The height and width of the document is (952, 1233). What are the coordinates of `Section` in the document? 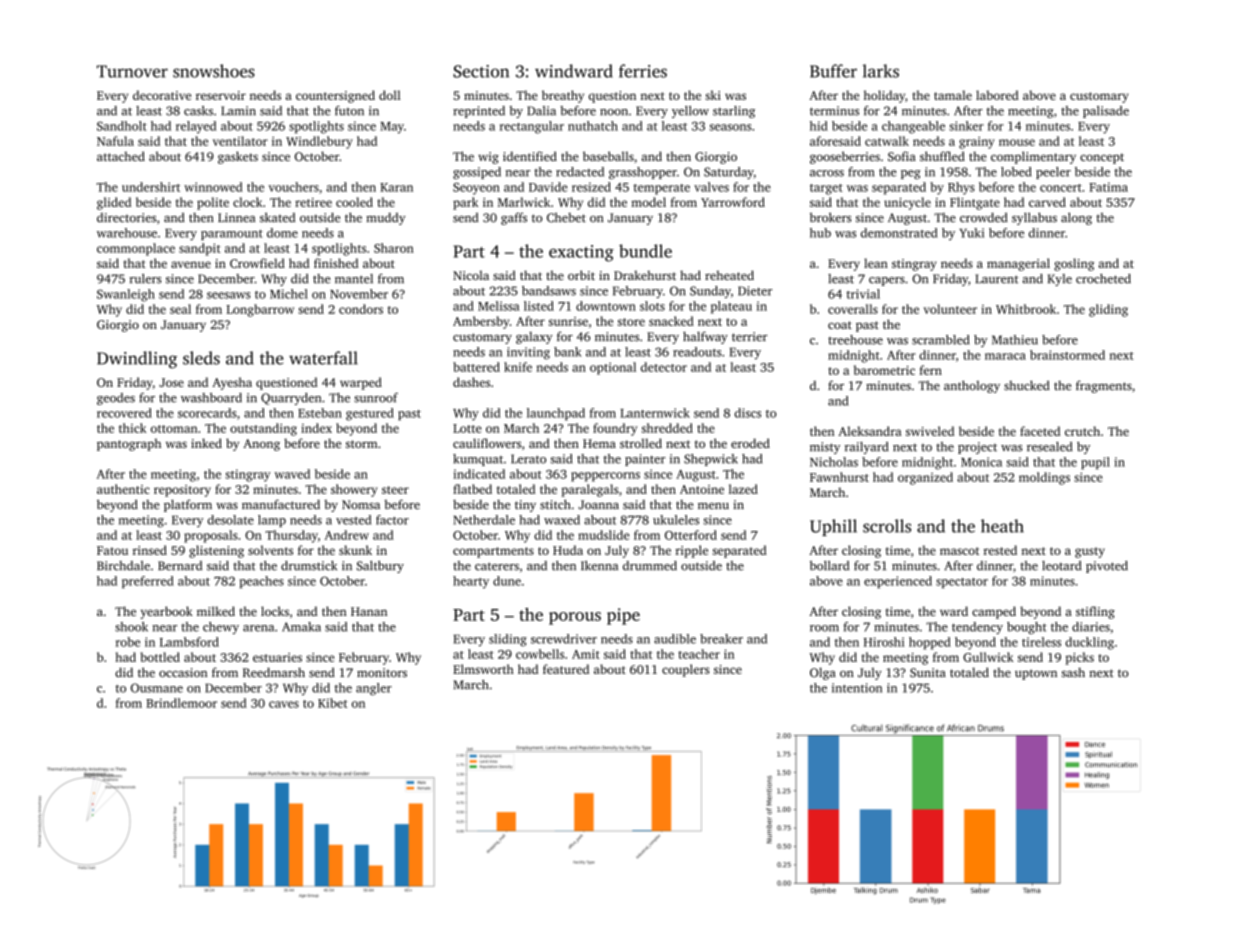 It's located at (481, 71).
